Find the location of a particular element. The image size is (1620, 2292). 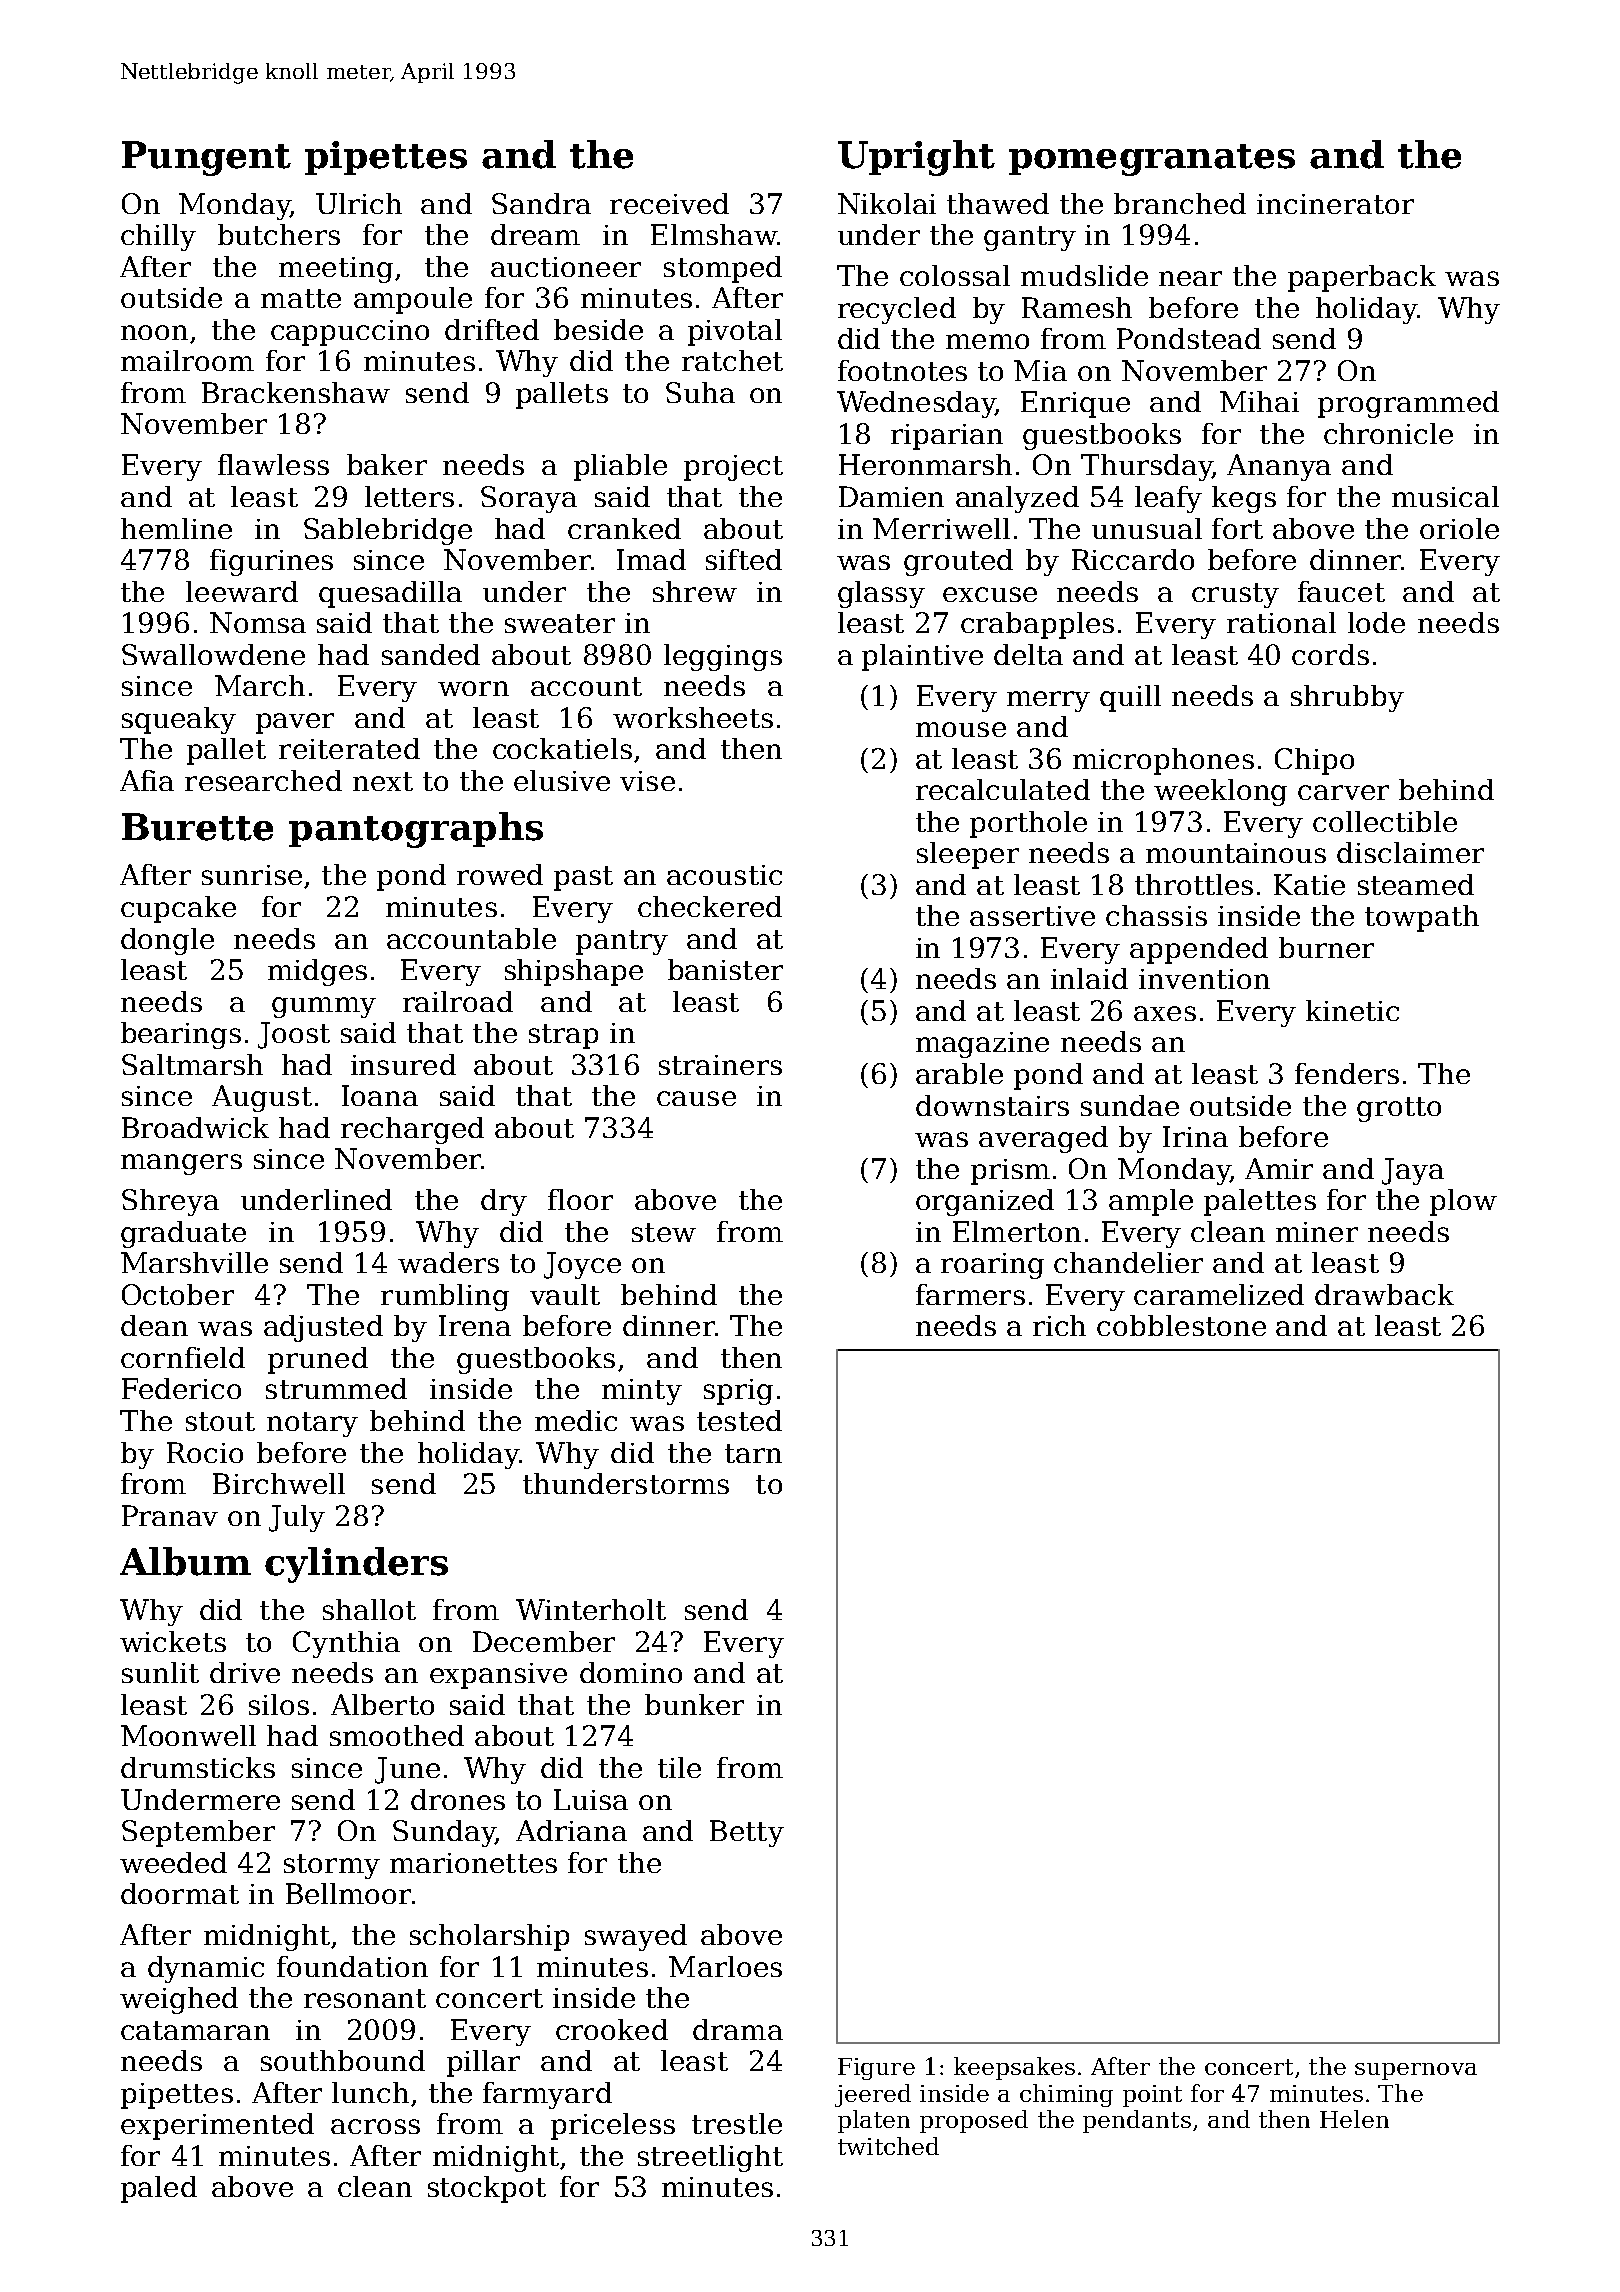

pomegranates is located at coordinates (1152, 160).
